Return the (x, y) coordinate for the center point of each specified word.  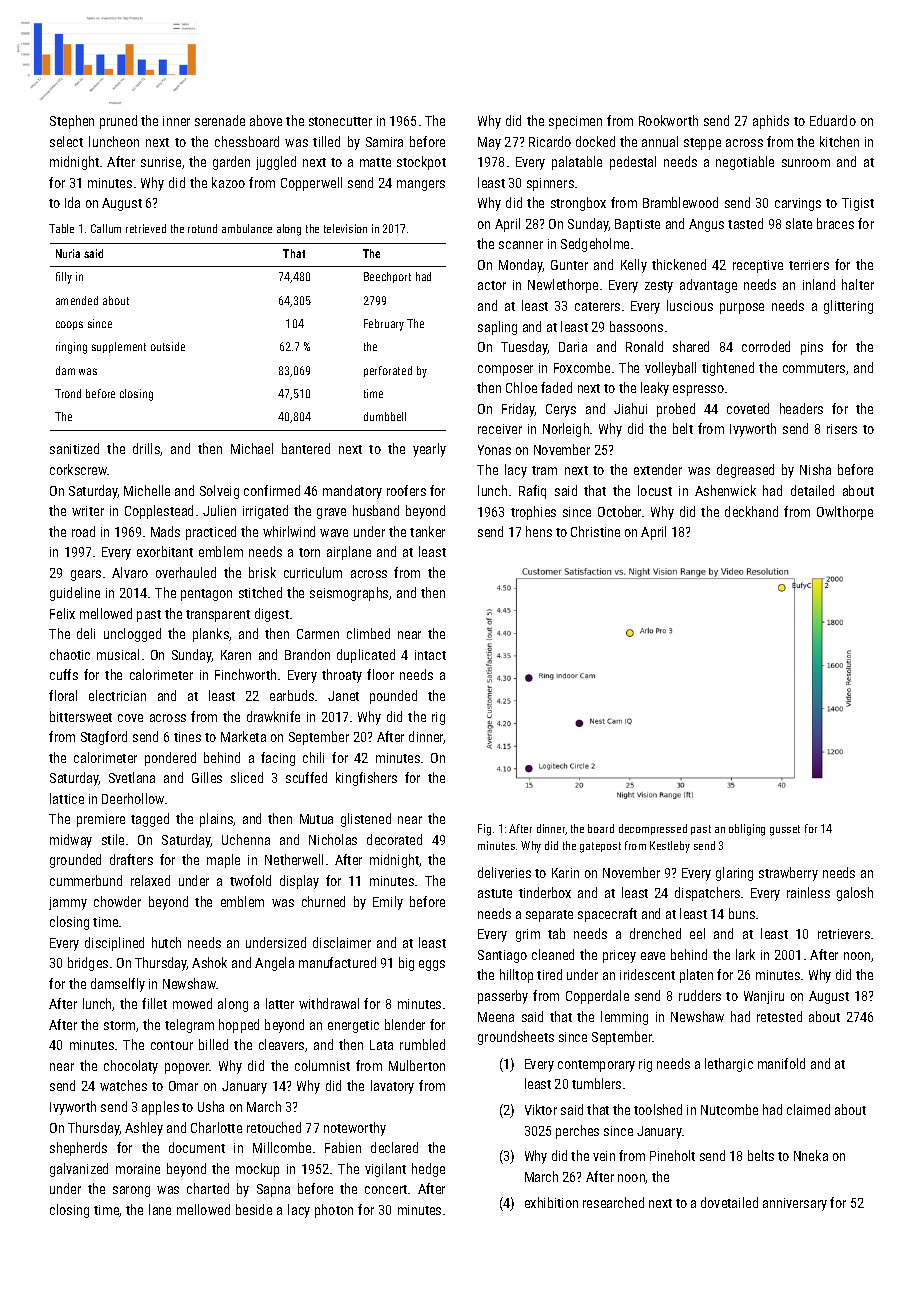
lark (745, 954)
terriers (809, 265)
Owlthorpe (845, 513)
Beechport (387, 277)
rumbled (422, 1044)
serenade (220, 120)
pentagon (206, 595)
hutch (166, 942)
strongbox (578, 204)
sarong (131, 1191)
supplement (119, 347)
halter (858, 284)
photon (334, 1211)
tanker (427, 531)
